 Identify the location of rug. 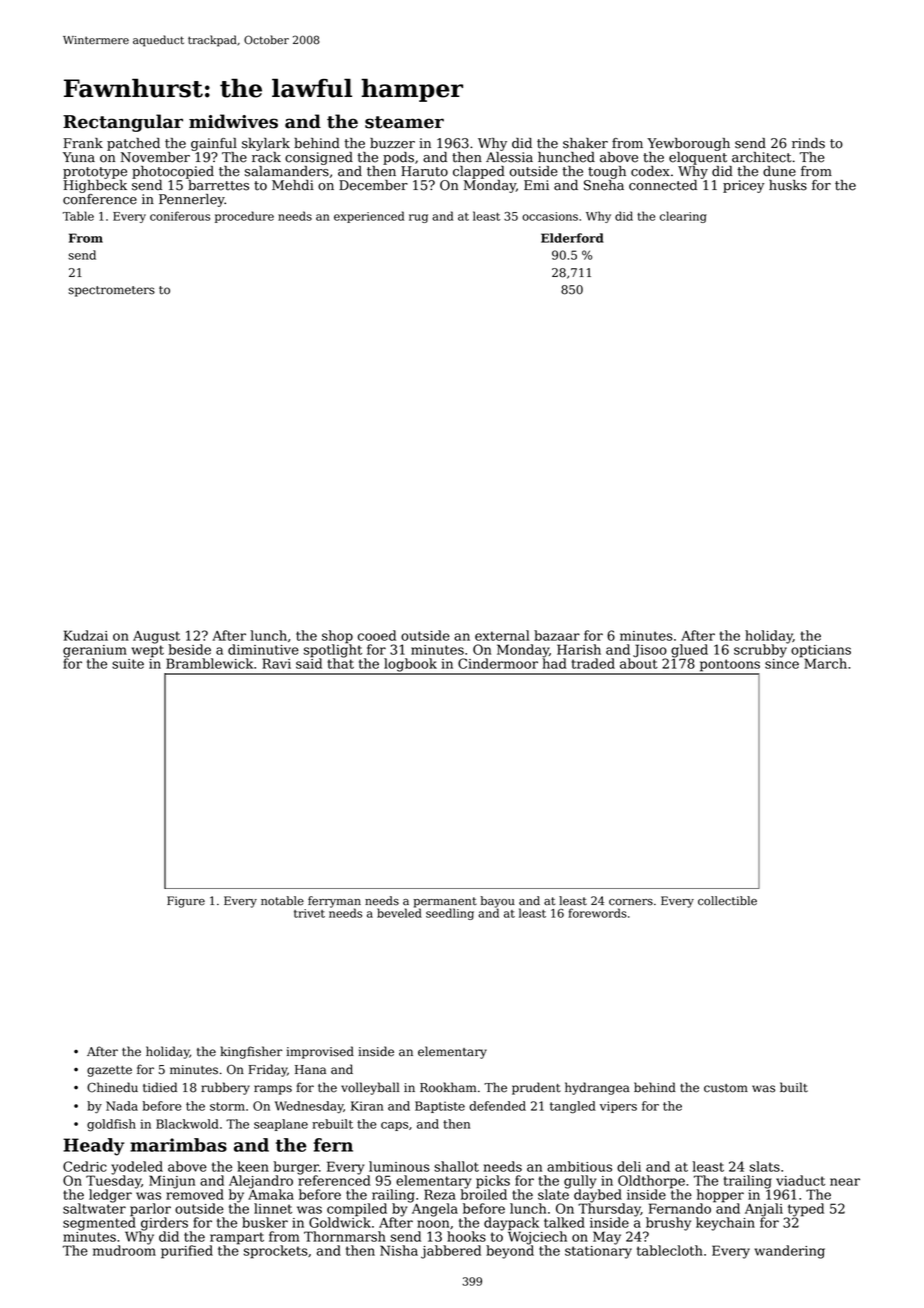
(418, 218).
